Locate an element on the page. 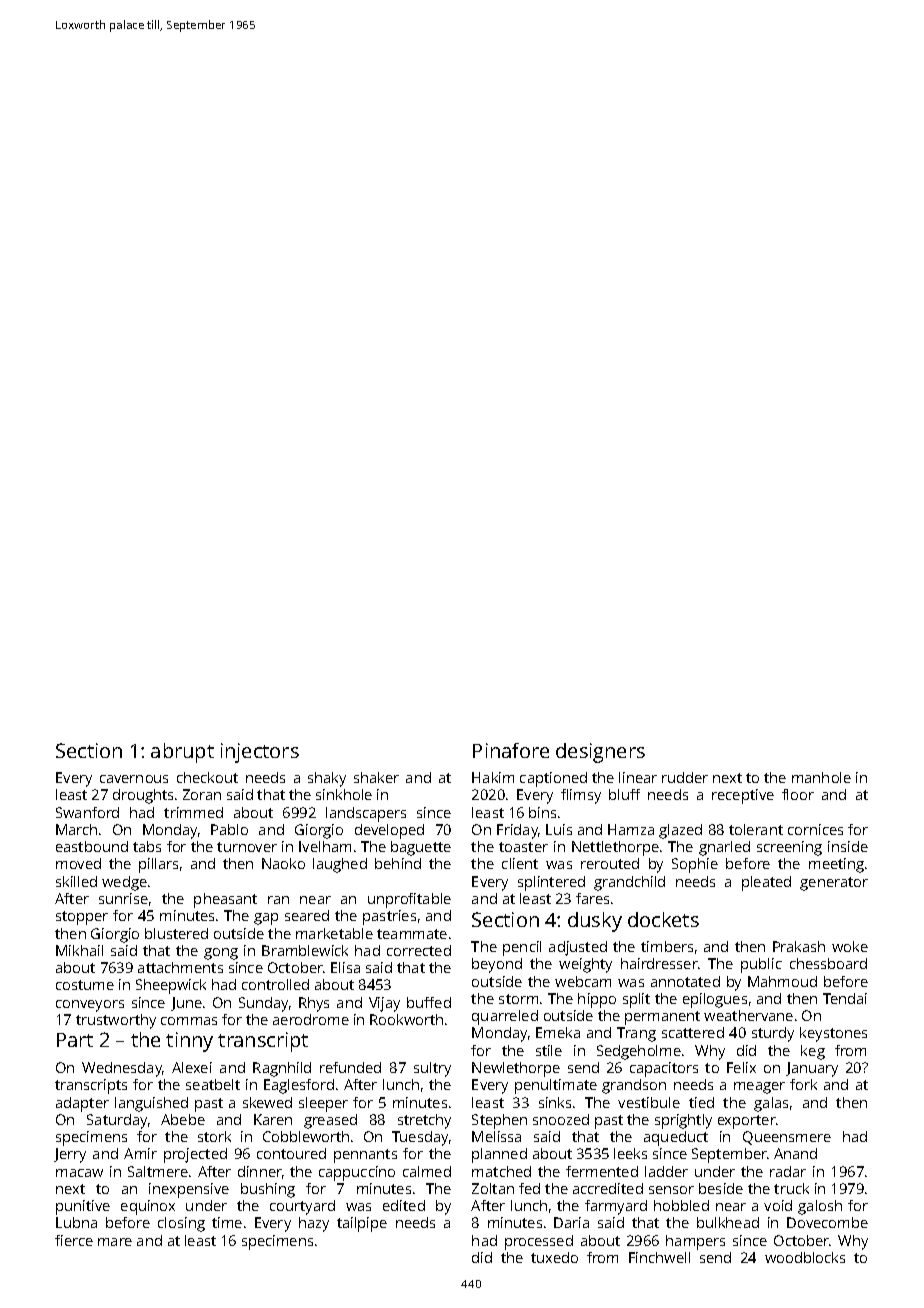 The height and width of the image is (1308, 924). Pinafore is located at coordinates (511, 750).
